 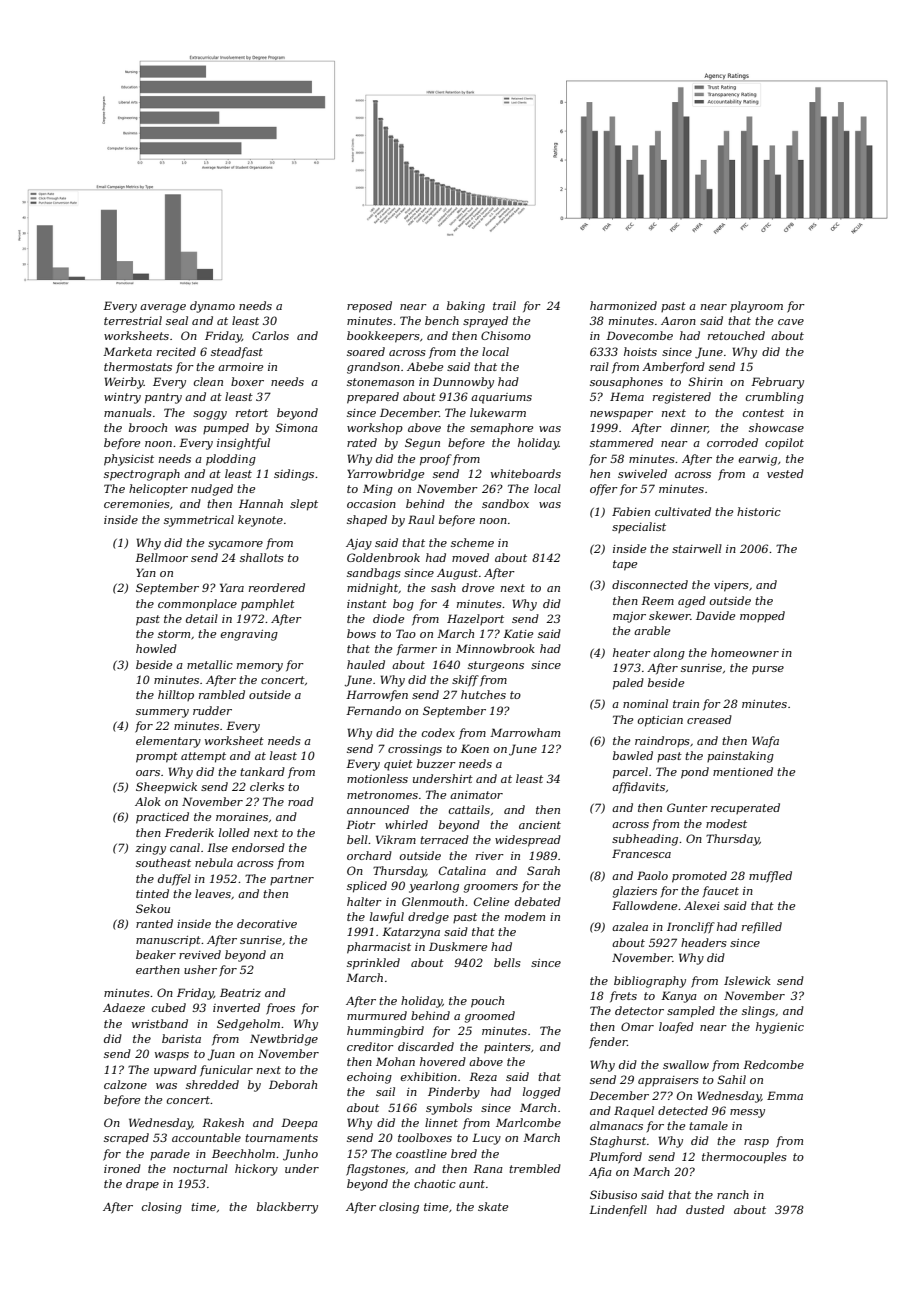 What do you see at coordinates (369, 307) in the screenshot?
I see `reposed` at bounding box center [369, 307].
